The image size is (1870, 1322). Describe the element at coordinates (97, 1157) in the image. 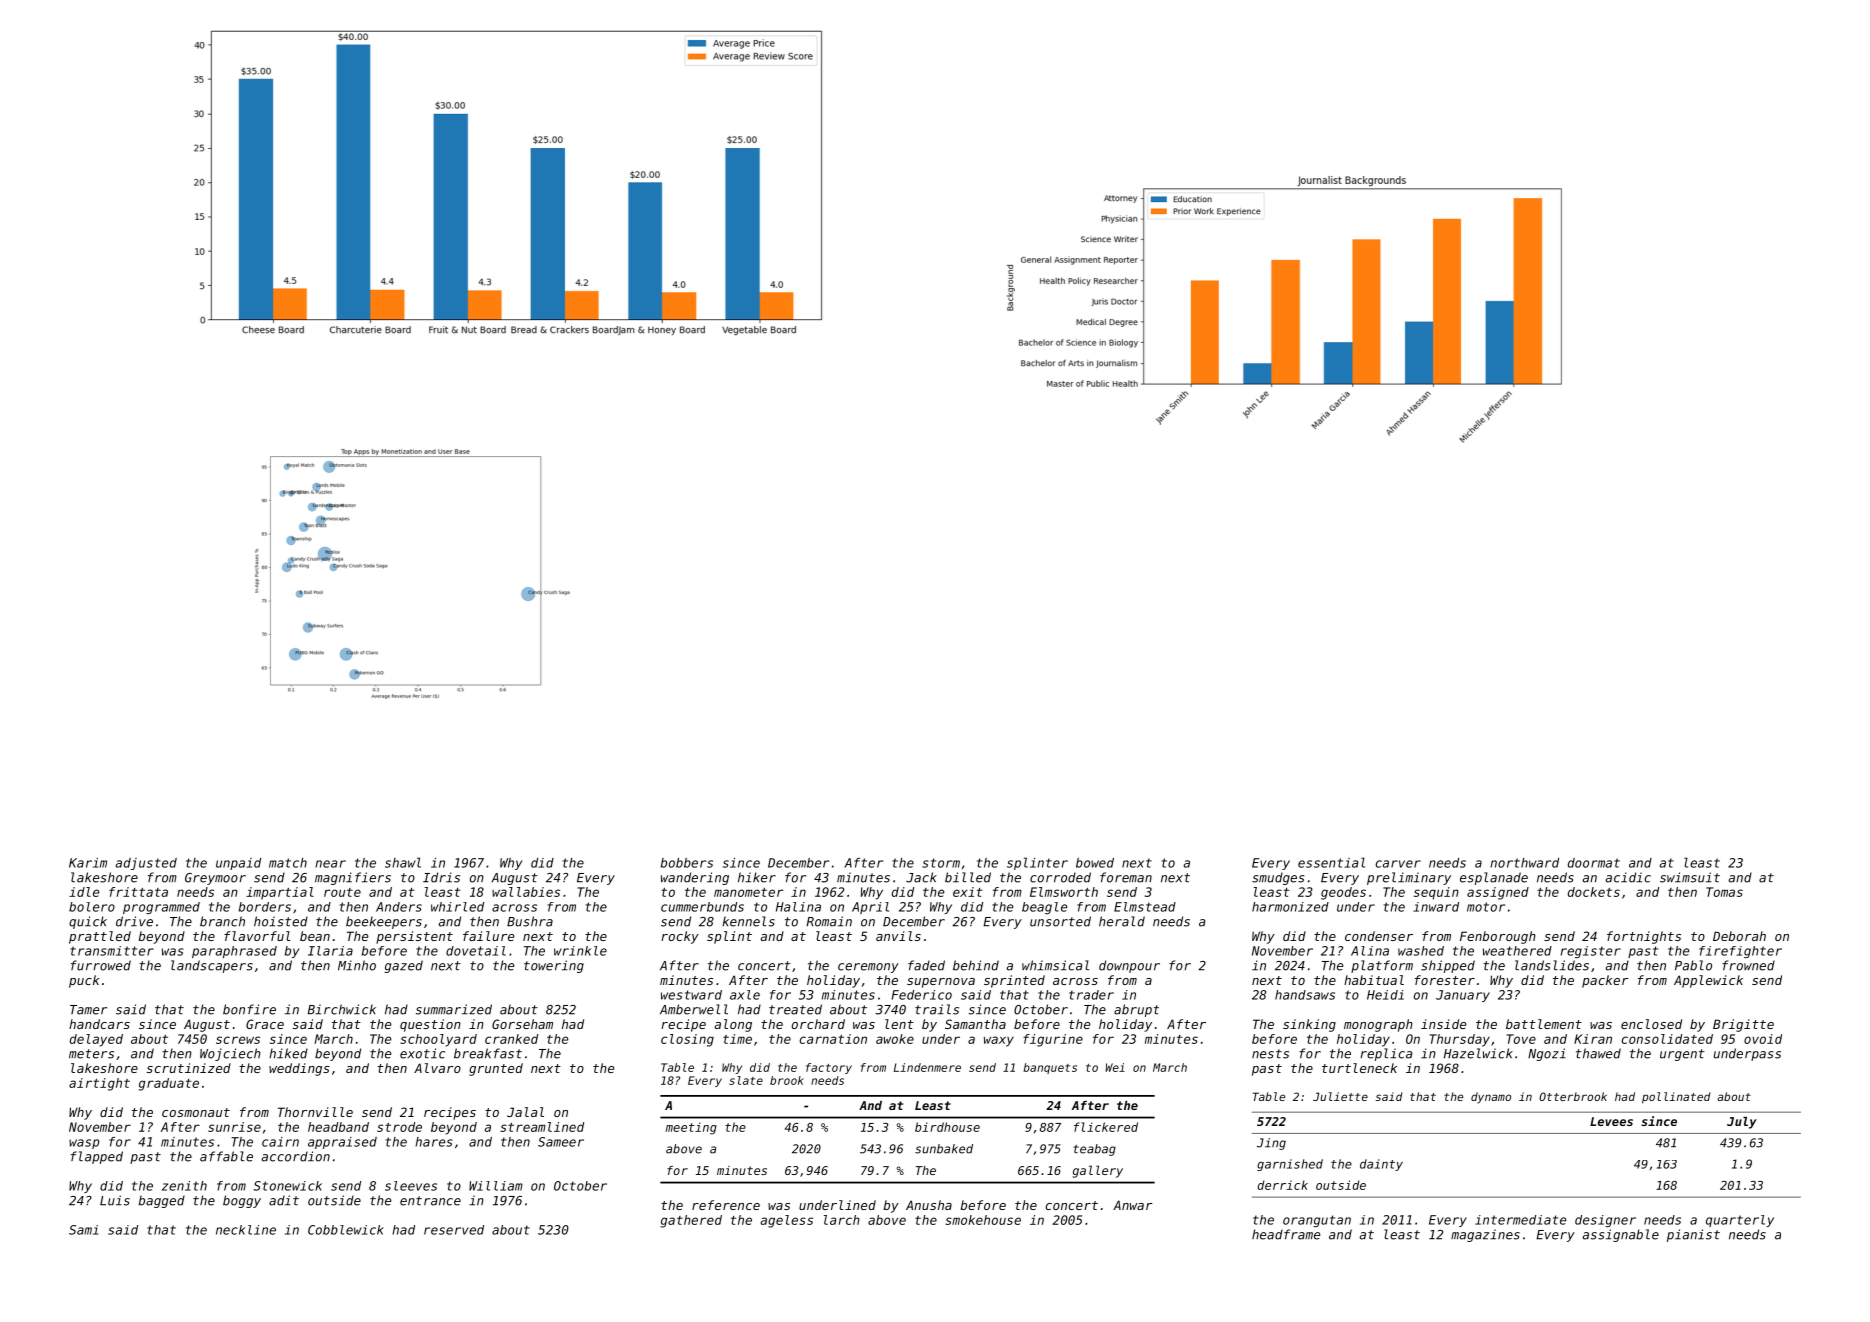

I see `flapped` at that location.
